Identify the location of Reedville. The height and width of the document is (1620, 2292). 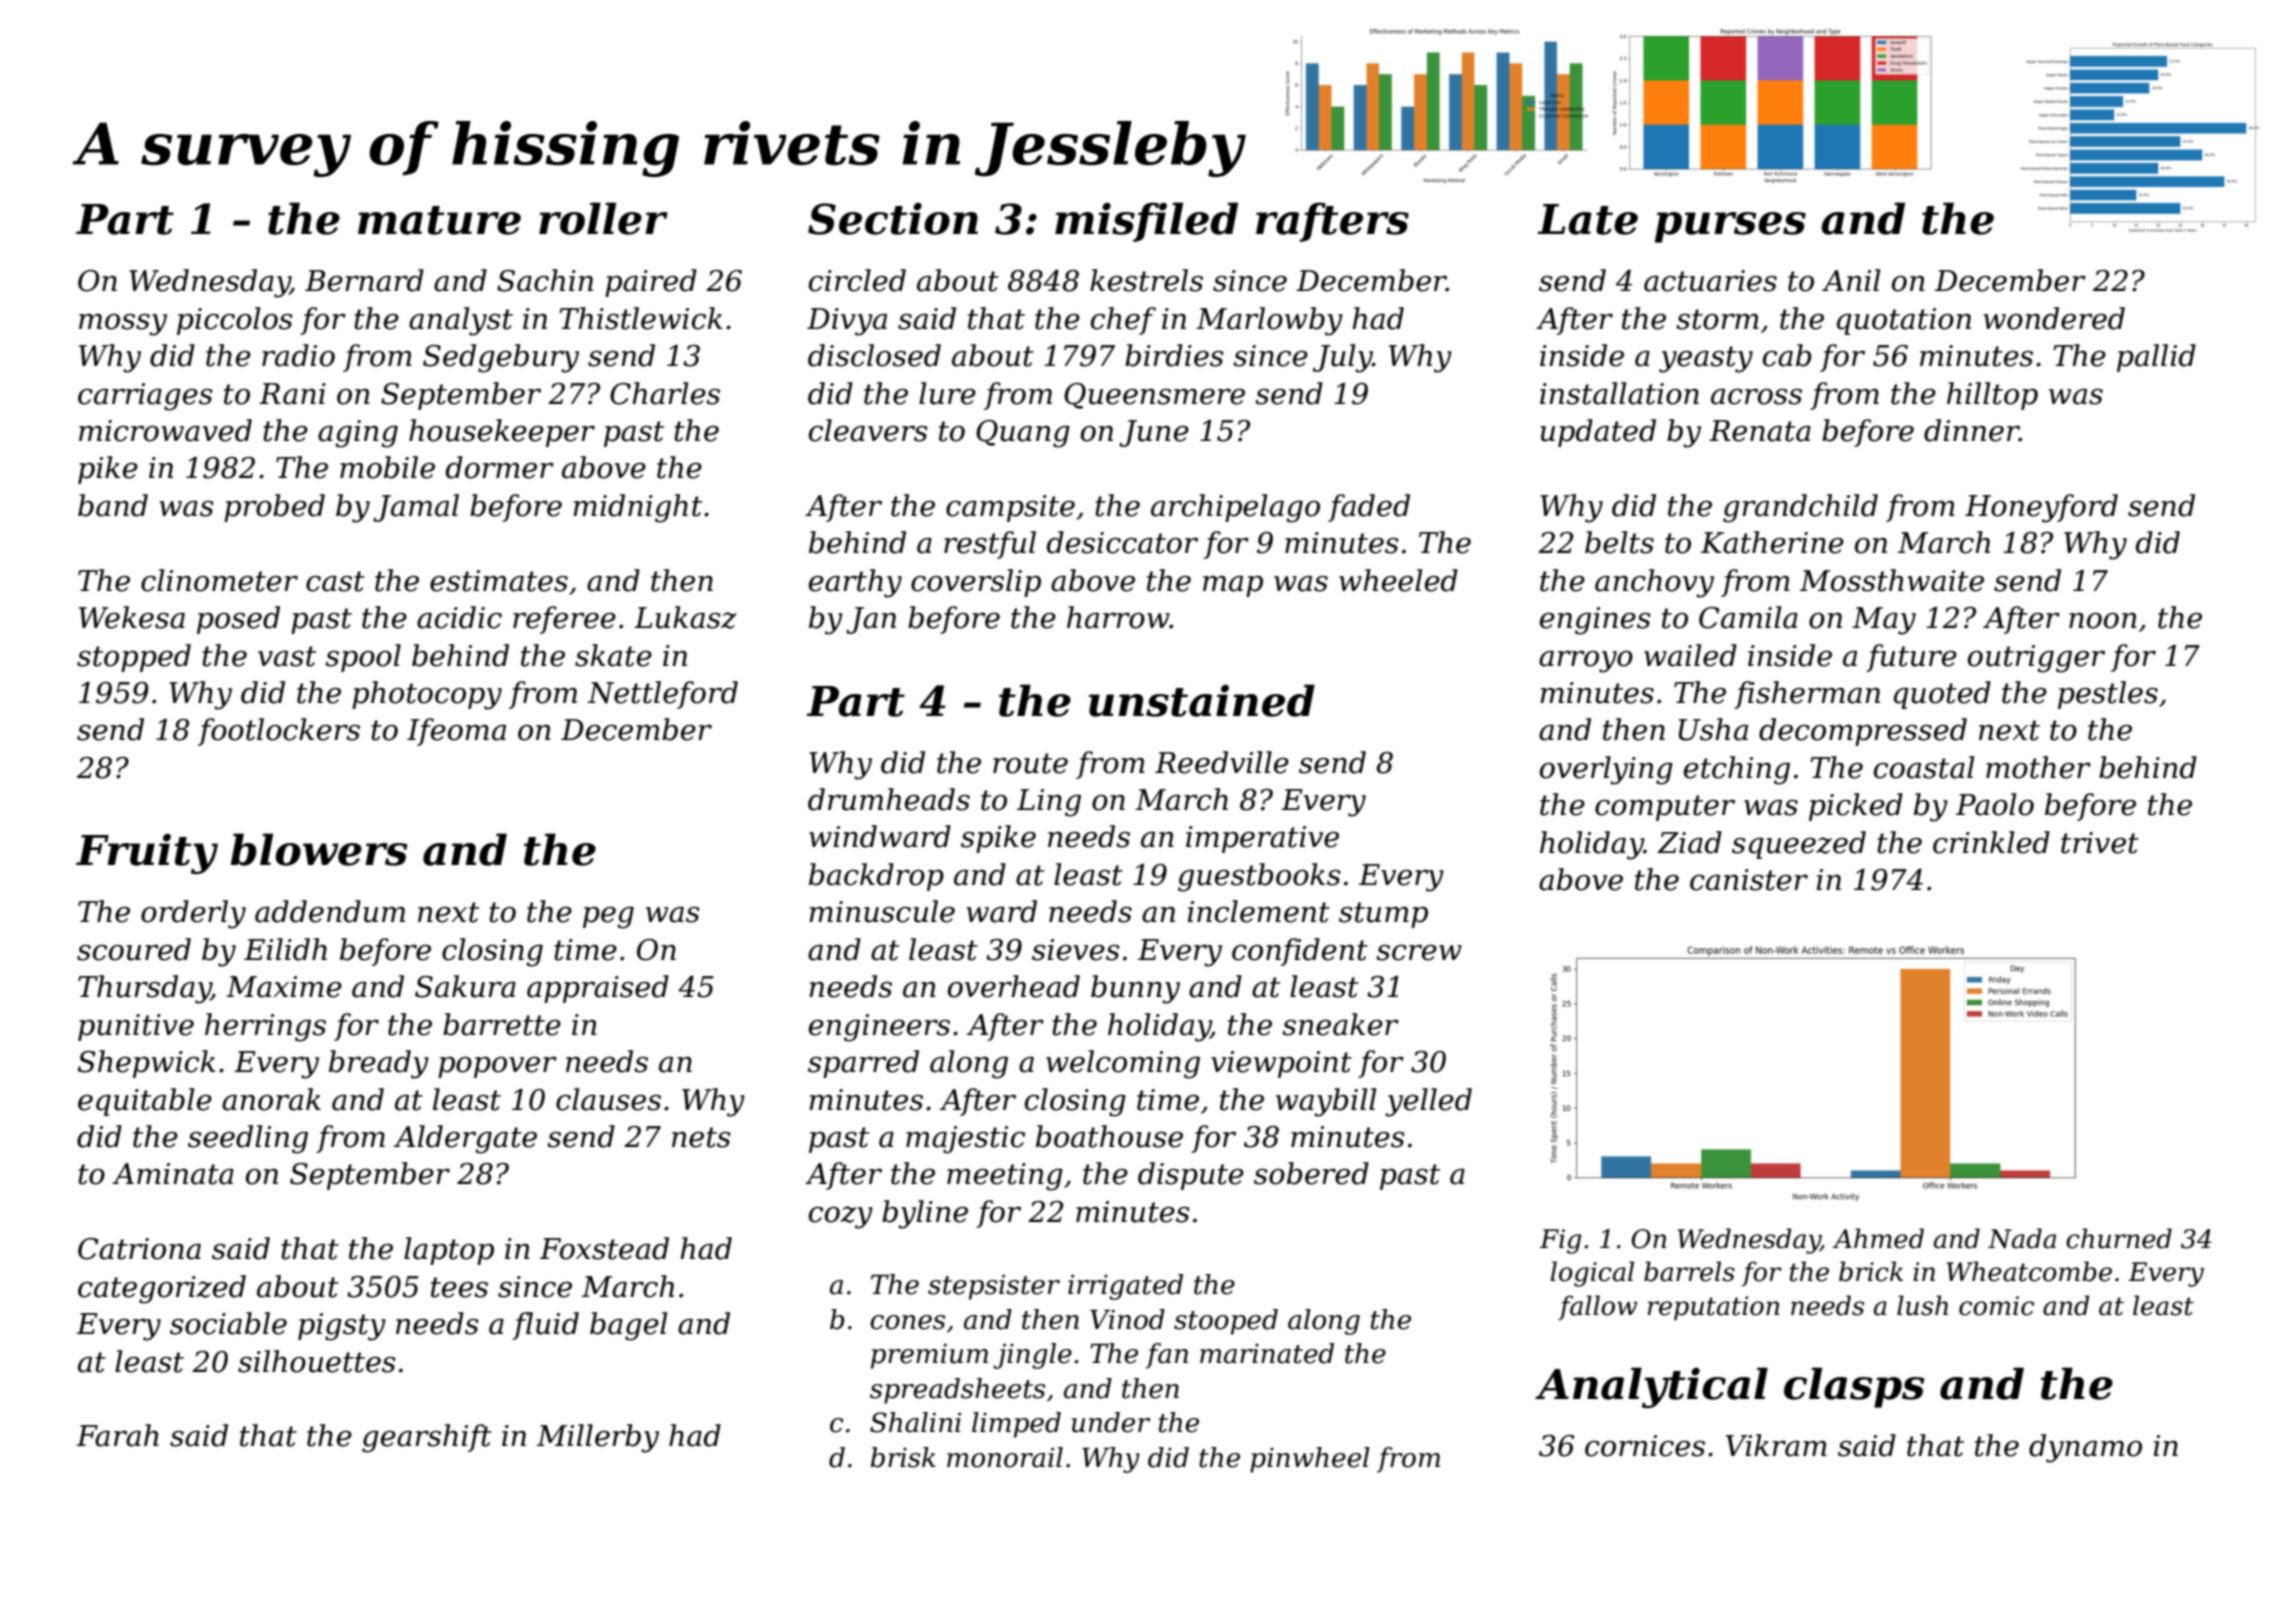
(1222, 762).
